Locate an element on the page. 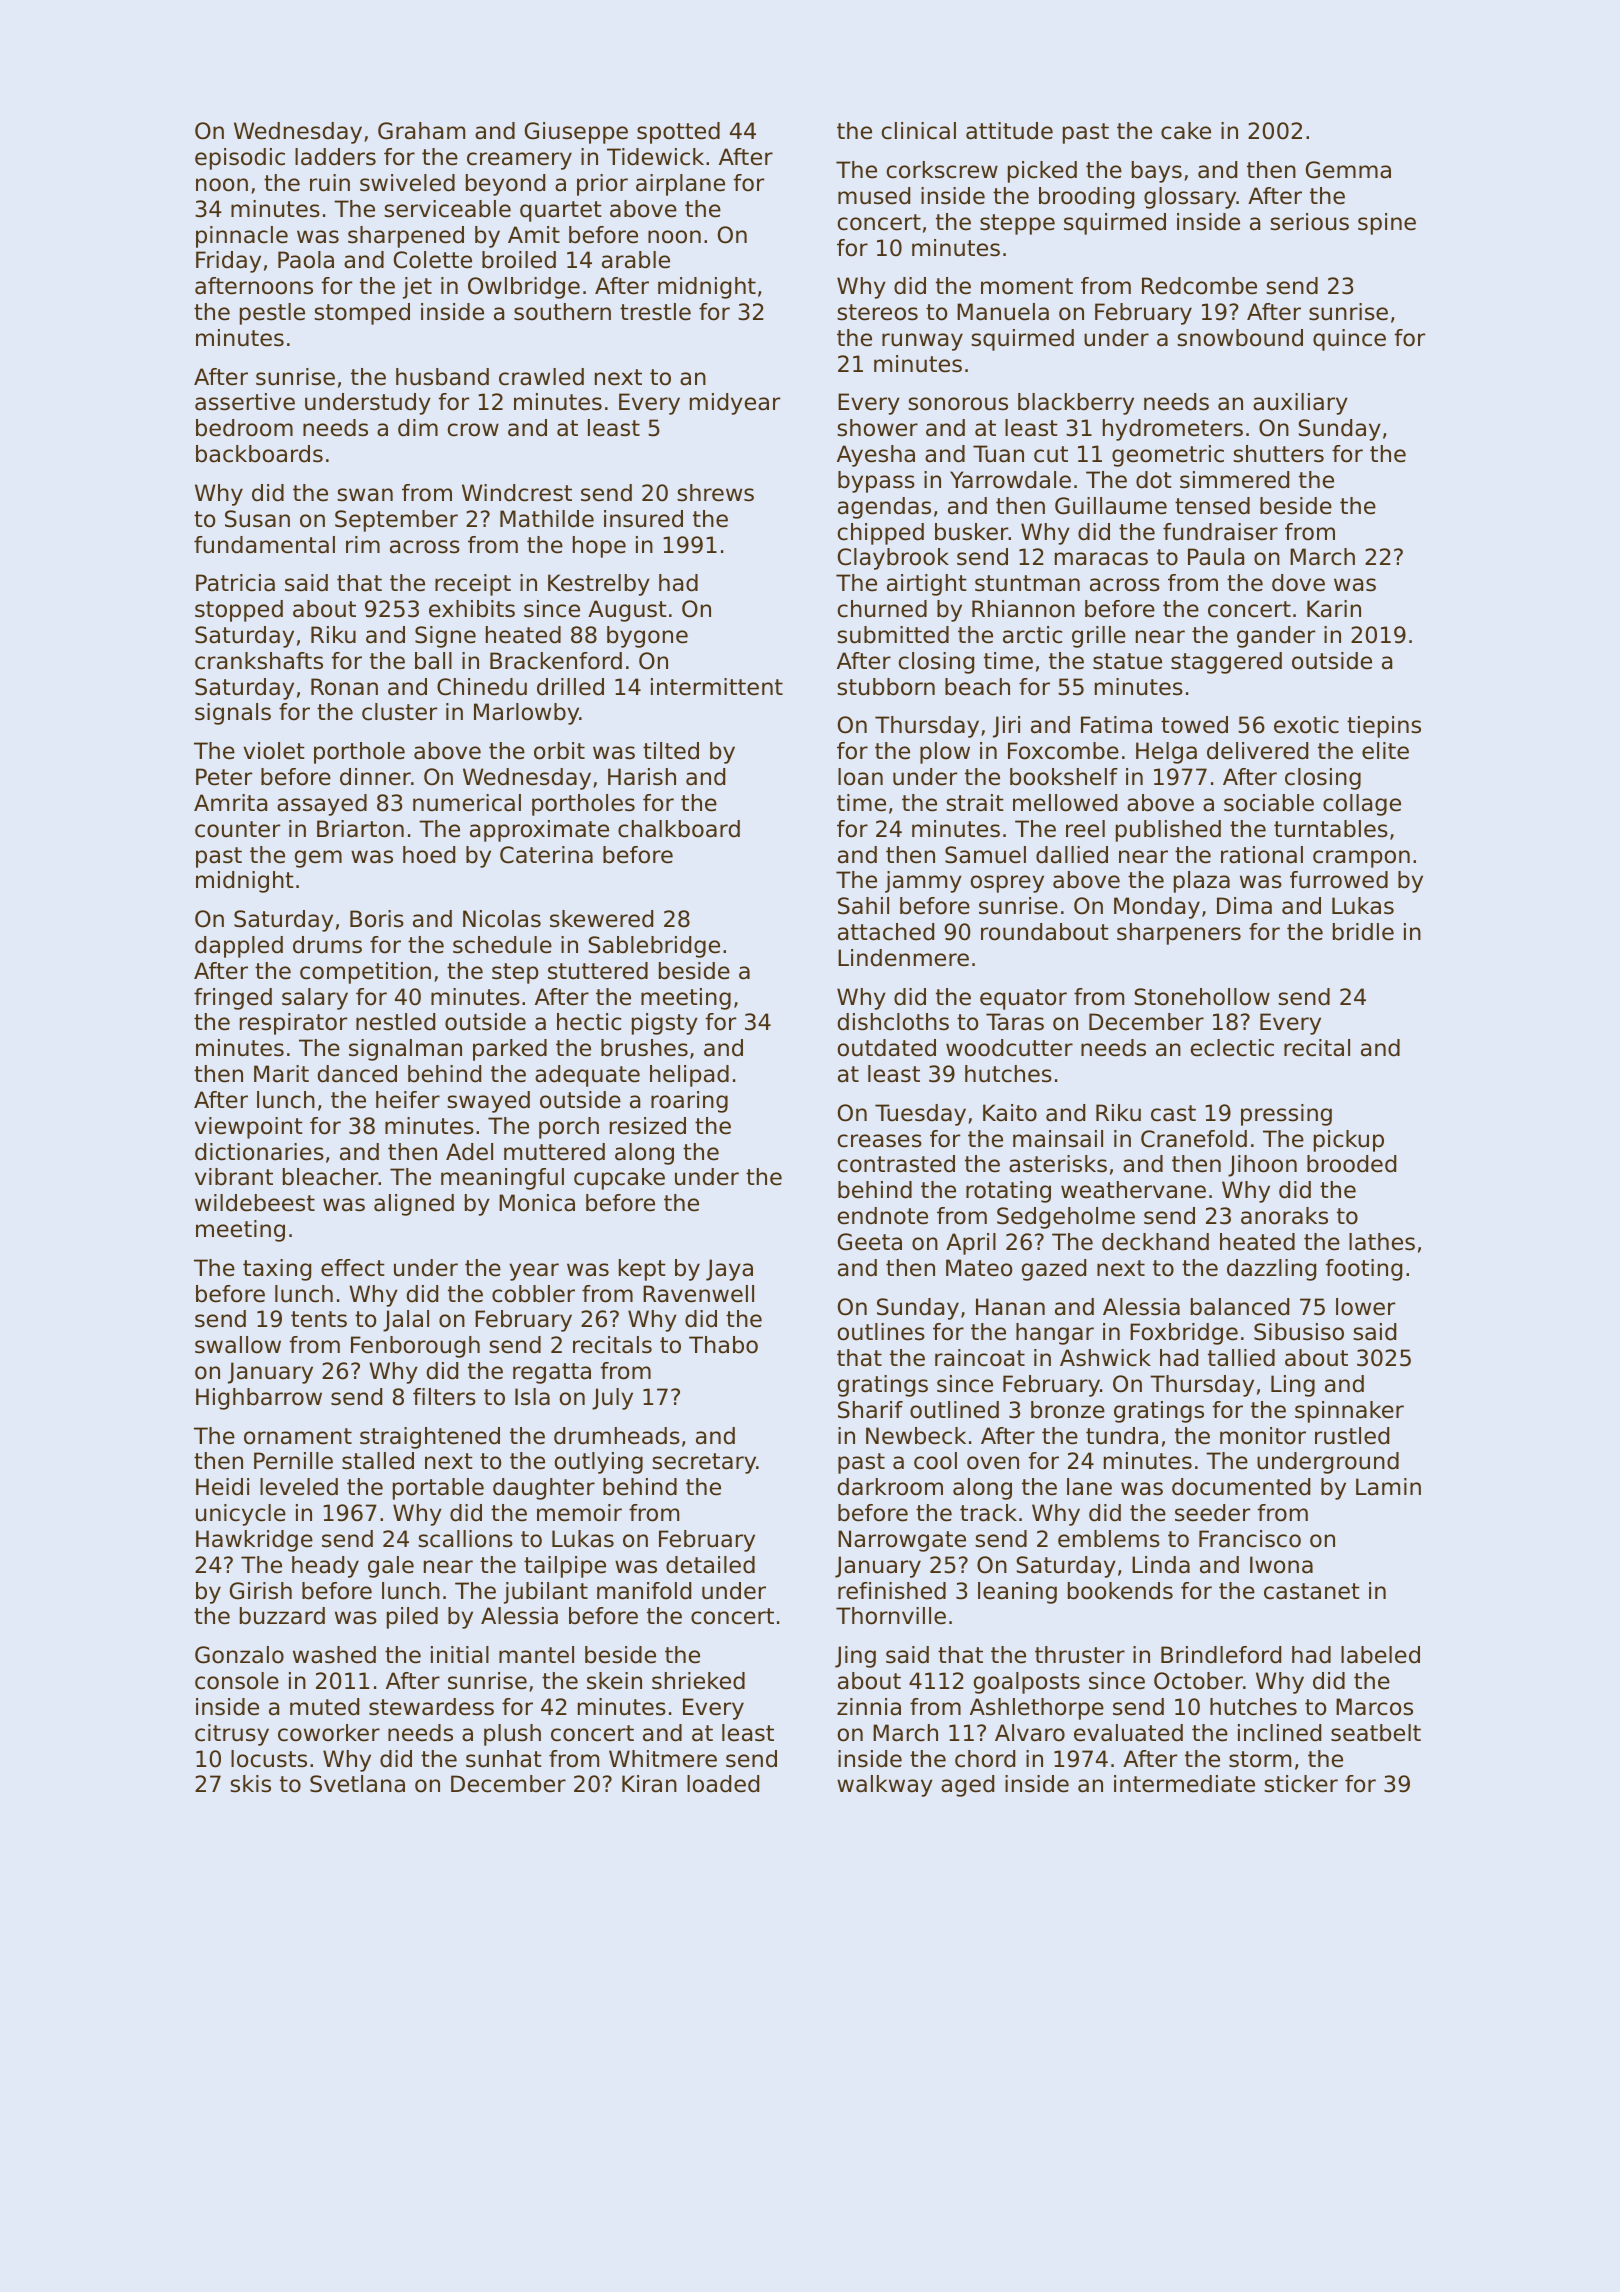  spotted is located at coordinates (678, 133).
